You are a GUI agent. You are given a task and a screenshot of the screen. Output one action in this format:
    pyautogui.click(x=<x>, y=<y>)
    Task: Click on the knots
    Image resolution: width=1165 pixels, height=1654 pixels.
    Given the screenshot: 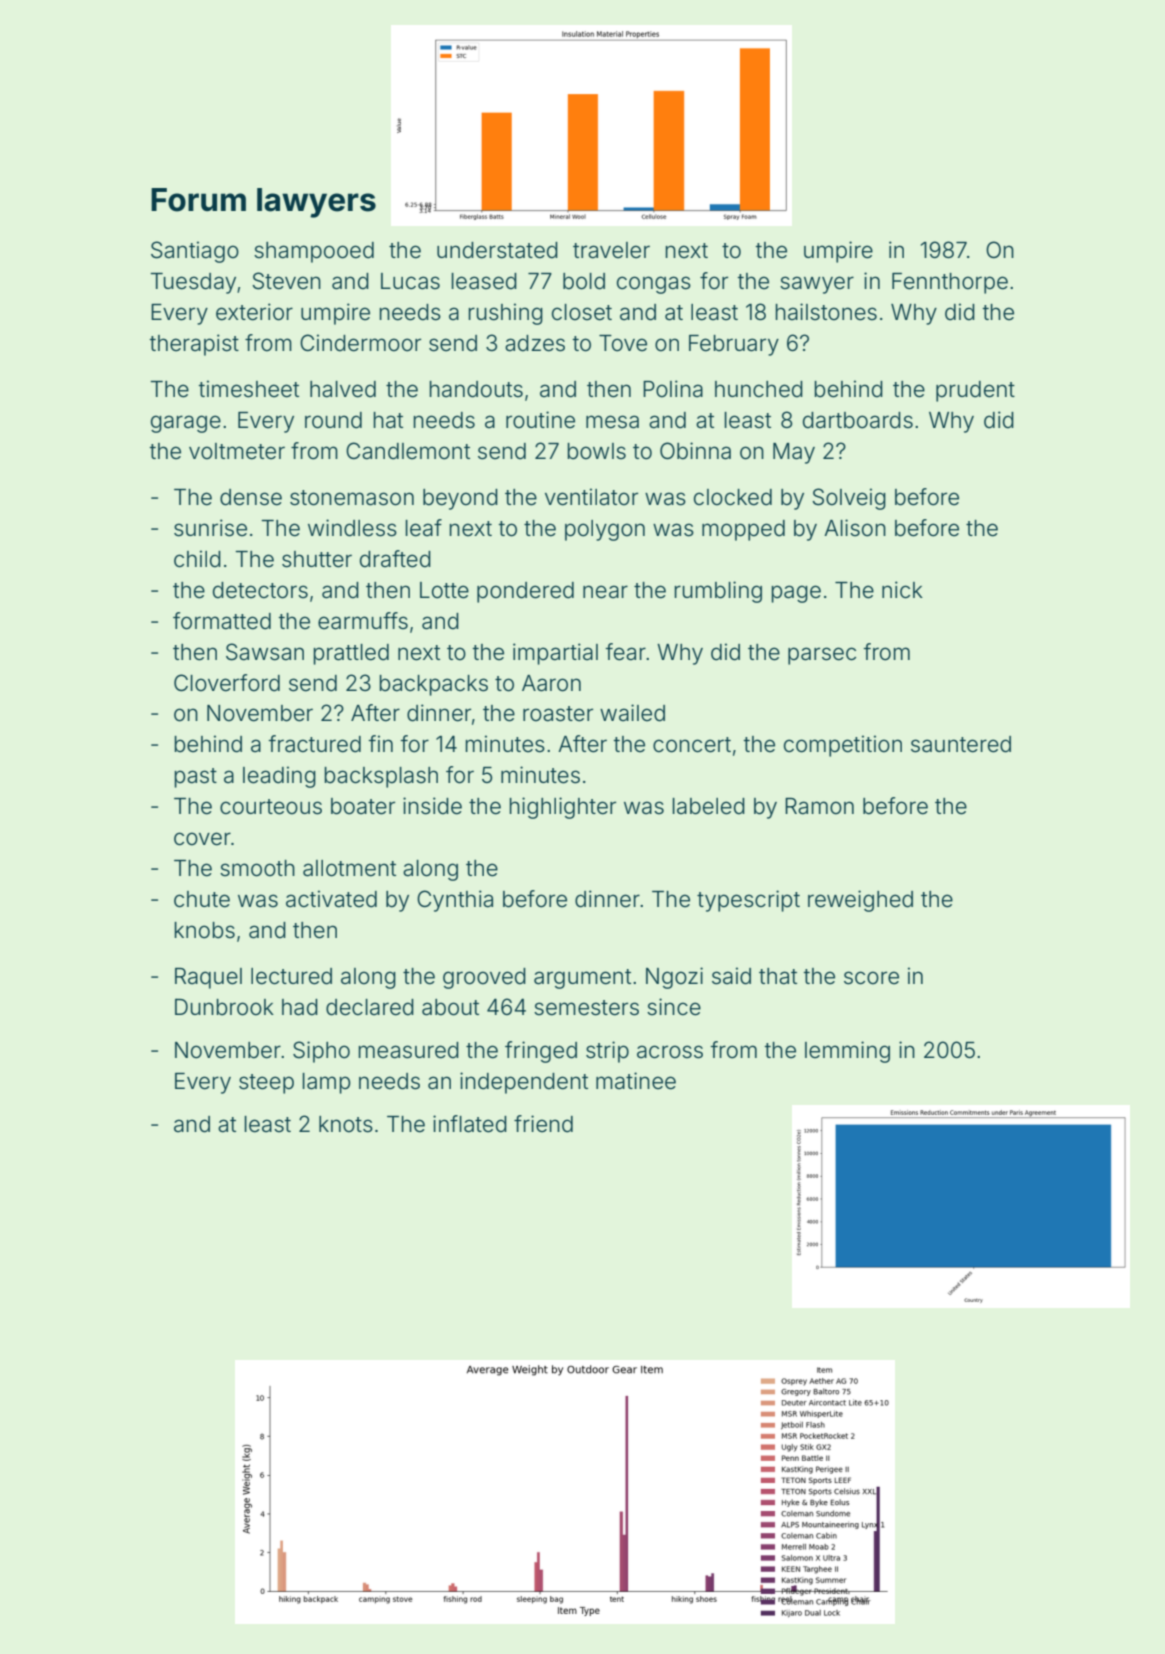 What is the action you would take?
    pyautogui.click(x=346, y=1124)
